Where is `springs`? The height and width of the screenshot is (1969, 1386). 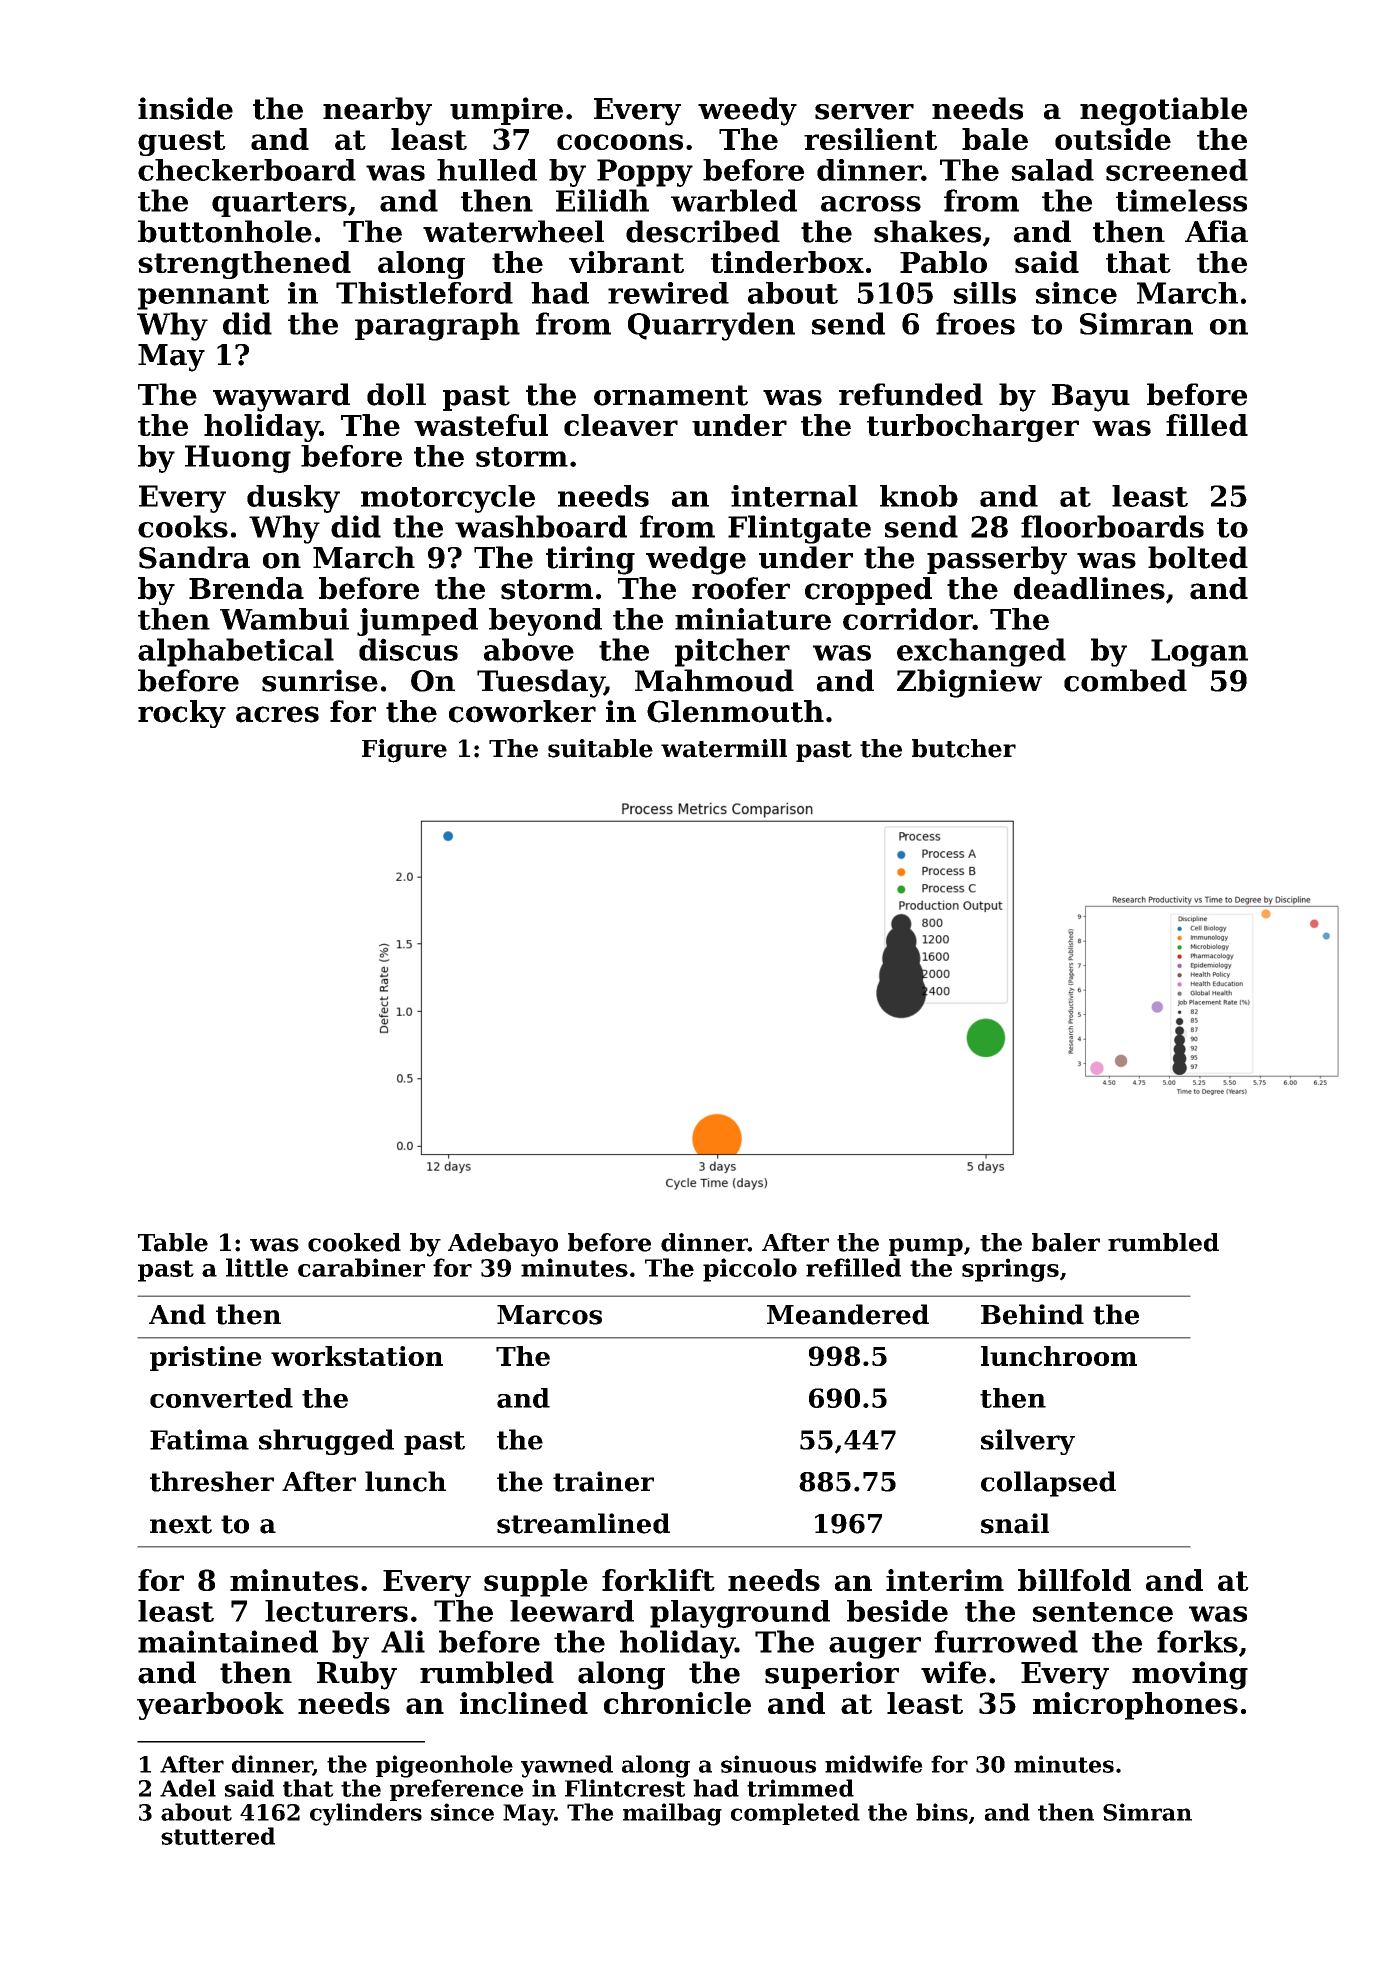
springs is located at coordinates (1010, 1270).
